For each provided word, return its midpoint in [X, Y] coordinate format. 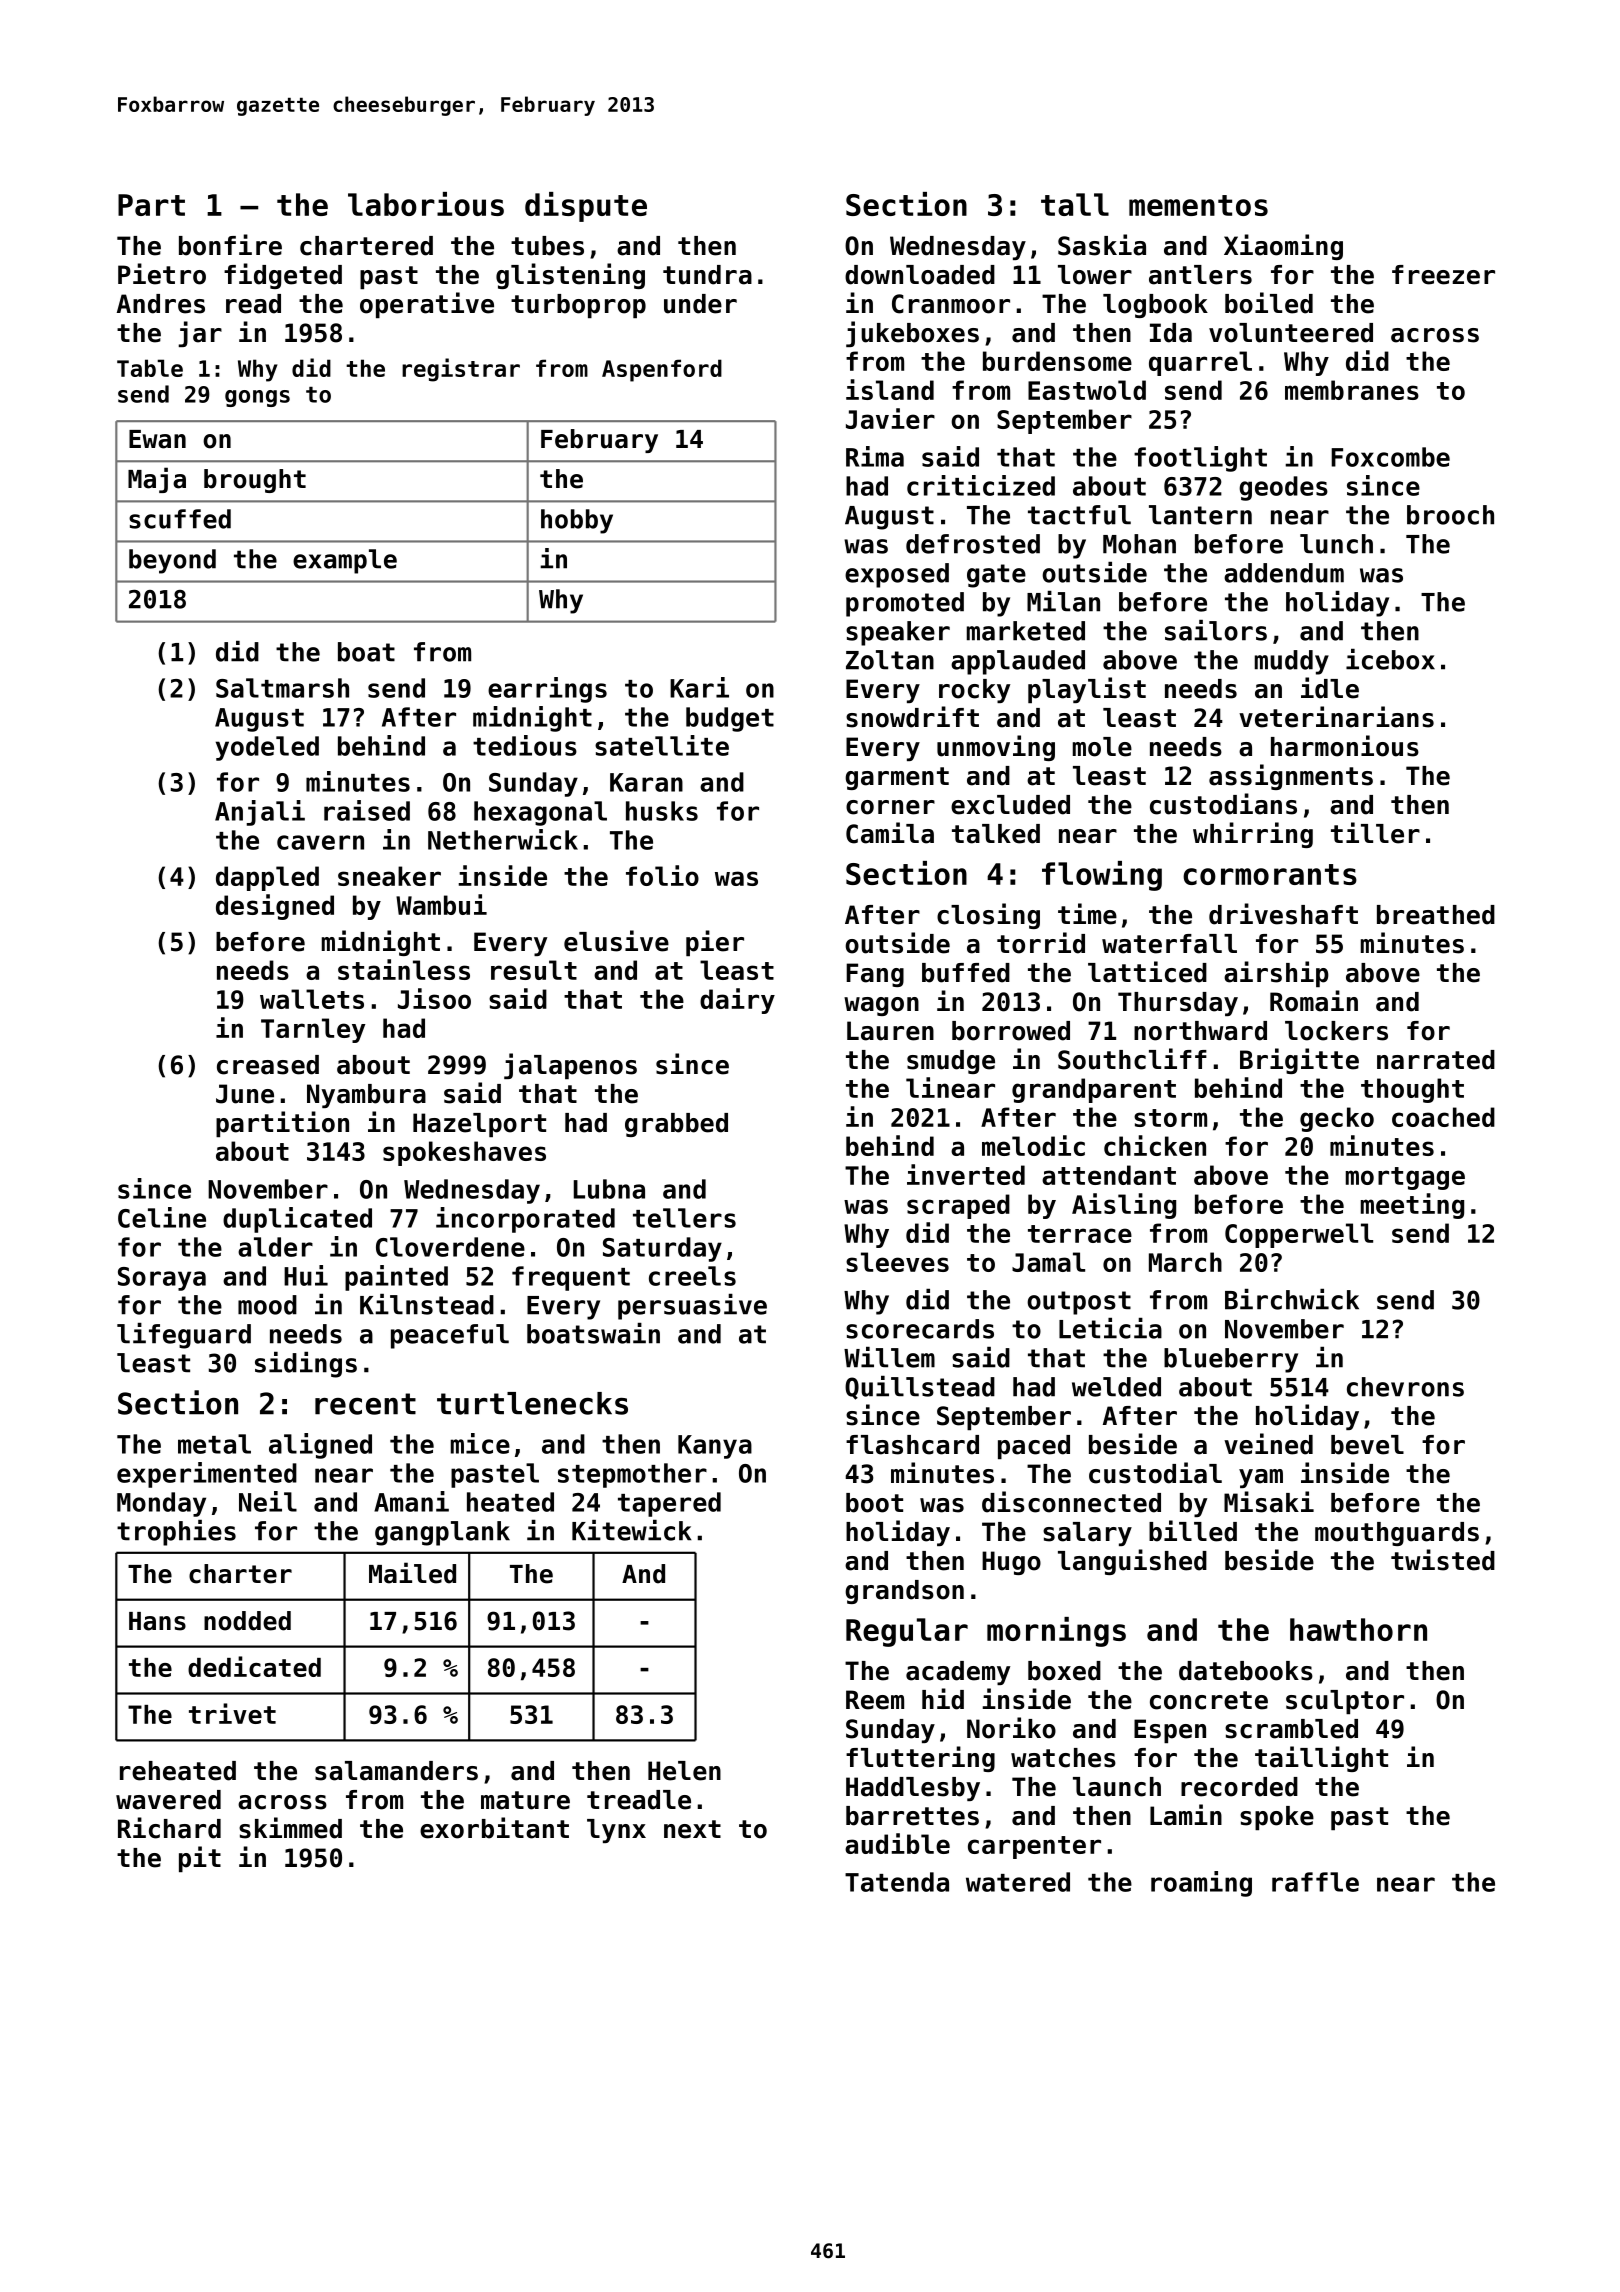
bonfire [230, 245]
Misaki [1269, 1502]
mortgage [1405, 1178]
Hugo [1011, 1563]
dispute [586, 207]
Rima [875, 456]
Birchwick [1292, 1299]
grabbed [676, 1125]
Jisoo [434, 998]
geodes [1283, 488]
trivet [232, 1713]
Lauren [890, 1031]
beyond [172, 561]
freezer [1443, 275]
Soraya [162, 1279]
